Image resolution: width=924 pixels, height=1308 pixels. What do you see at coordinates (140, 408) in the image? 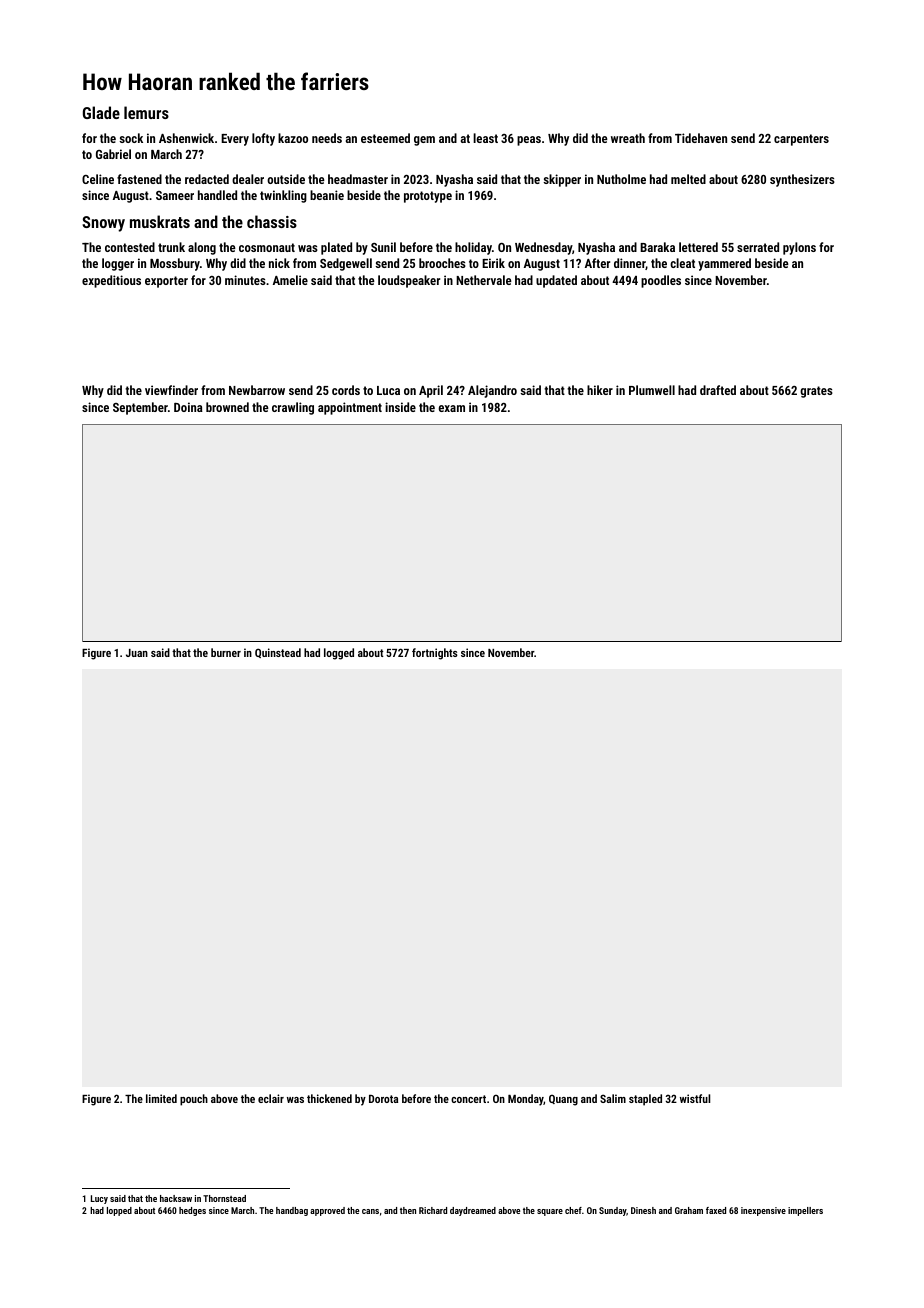
I see `September` at bounding box center [140, 408].
